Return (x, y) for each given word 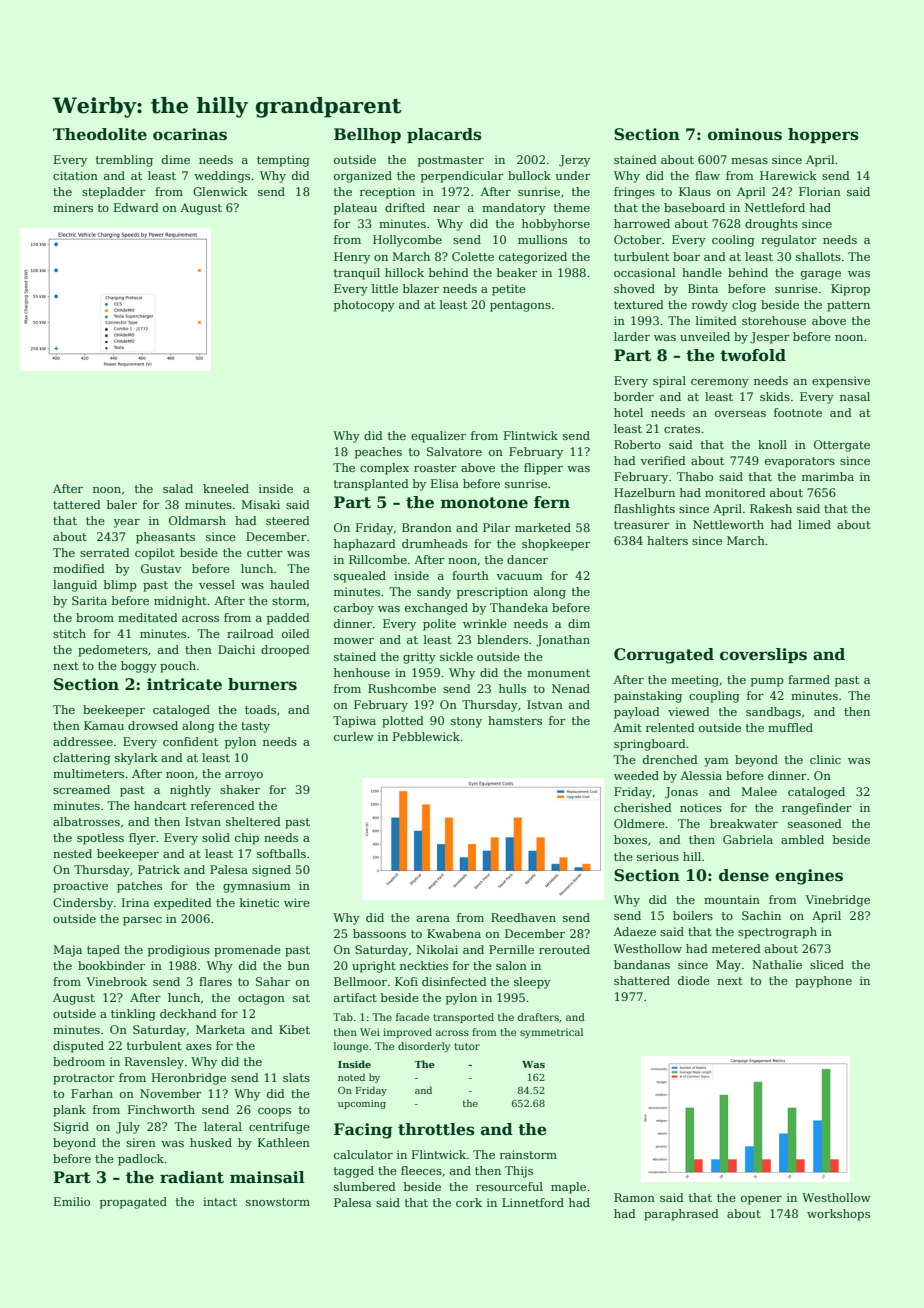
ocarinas (190, 134)
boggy (139, 667)
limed (814, 524)
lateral (223, 1126)
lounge (351, 1047)
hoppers (823, 135)
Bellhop (367, 135)
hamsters (515, 720)
